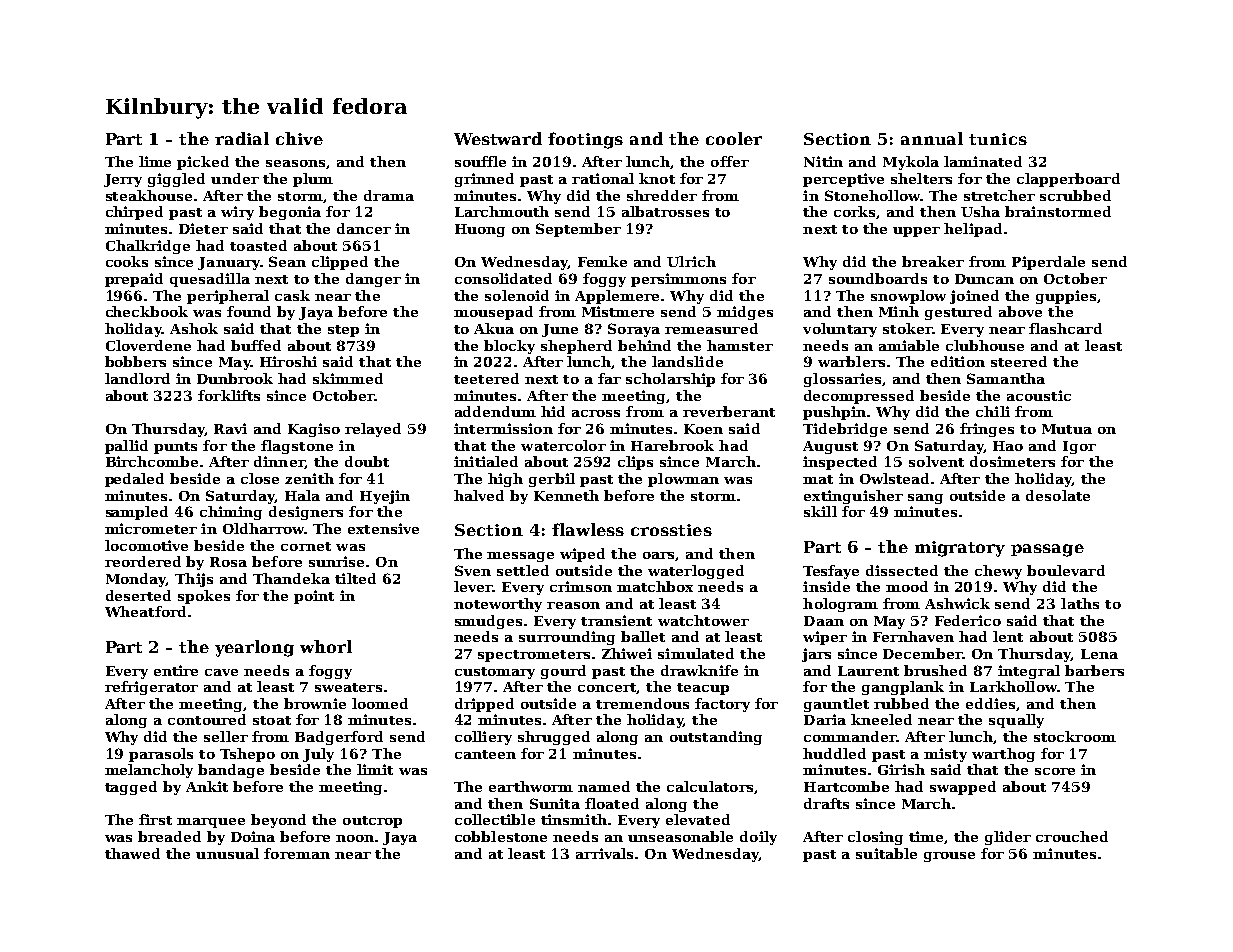  Describe the element at coordinates (204, 597) in the document. I see `spokes` at that location.
